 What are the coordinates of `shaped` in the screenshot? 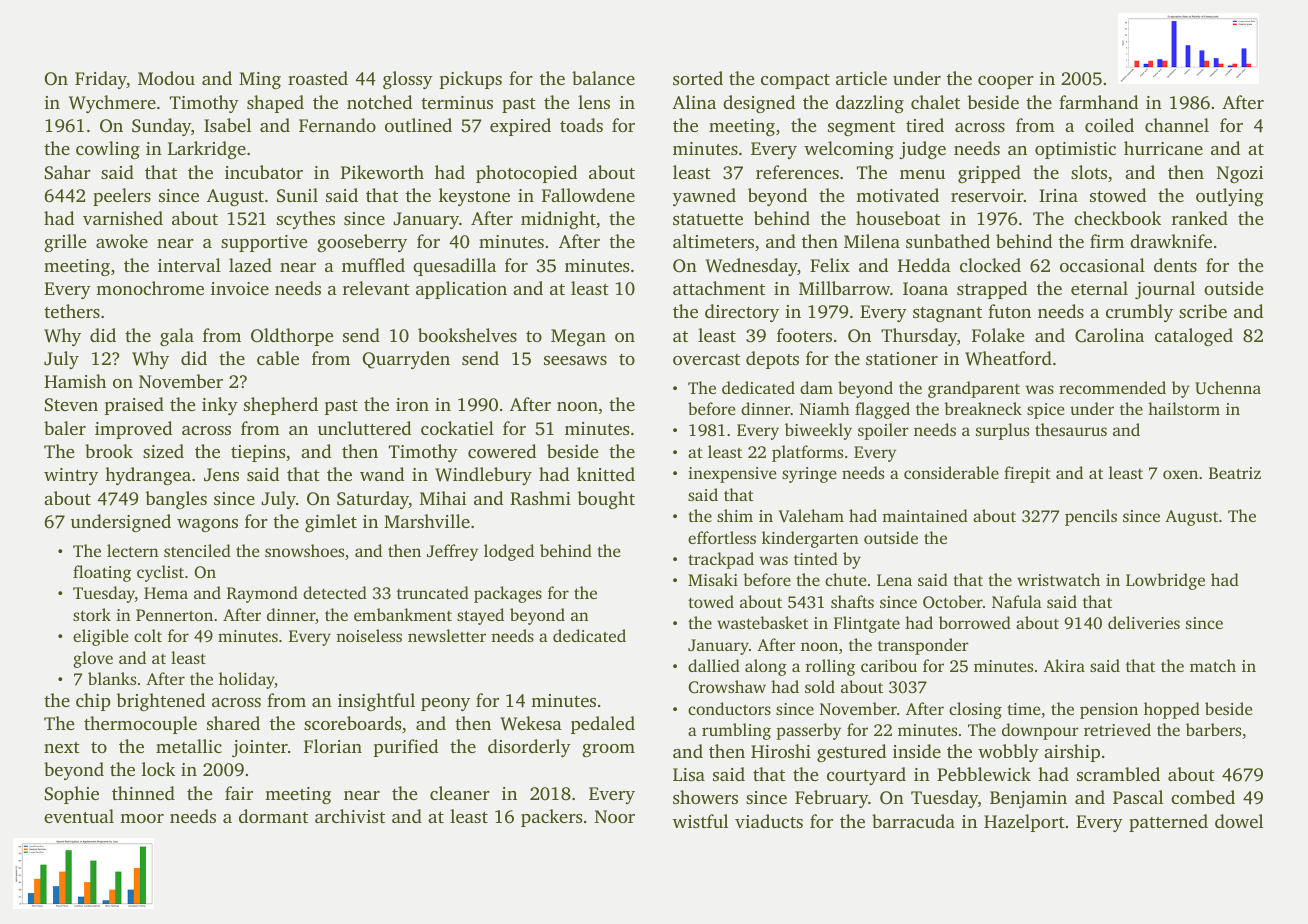 It's located at (275, 104).
